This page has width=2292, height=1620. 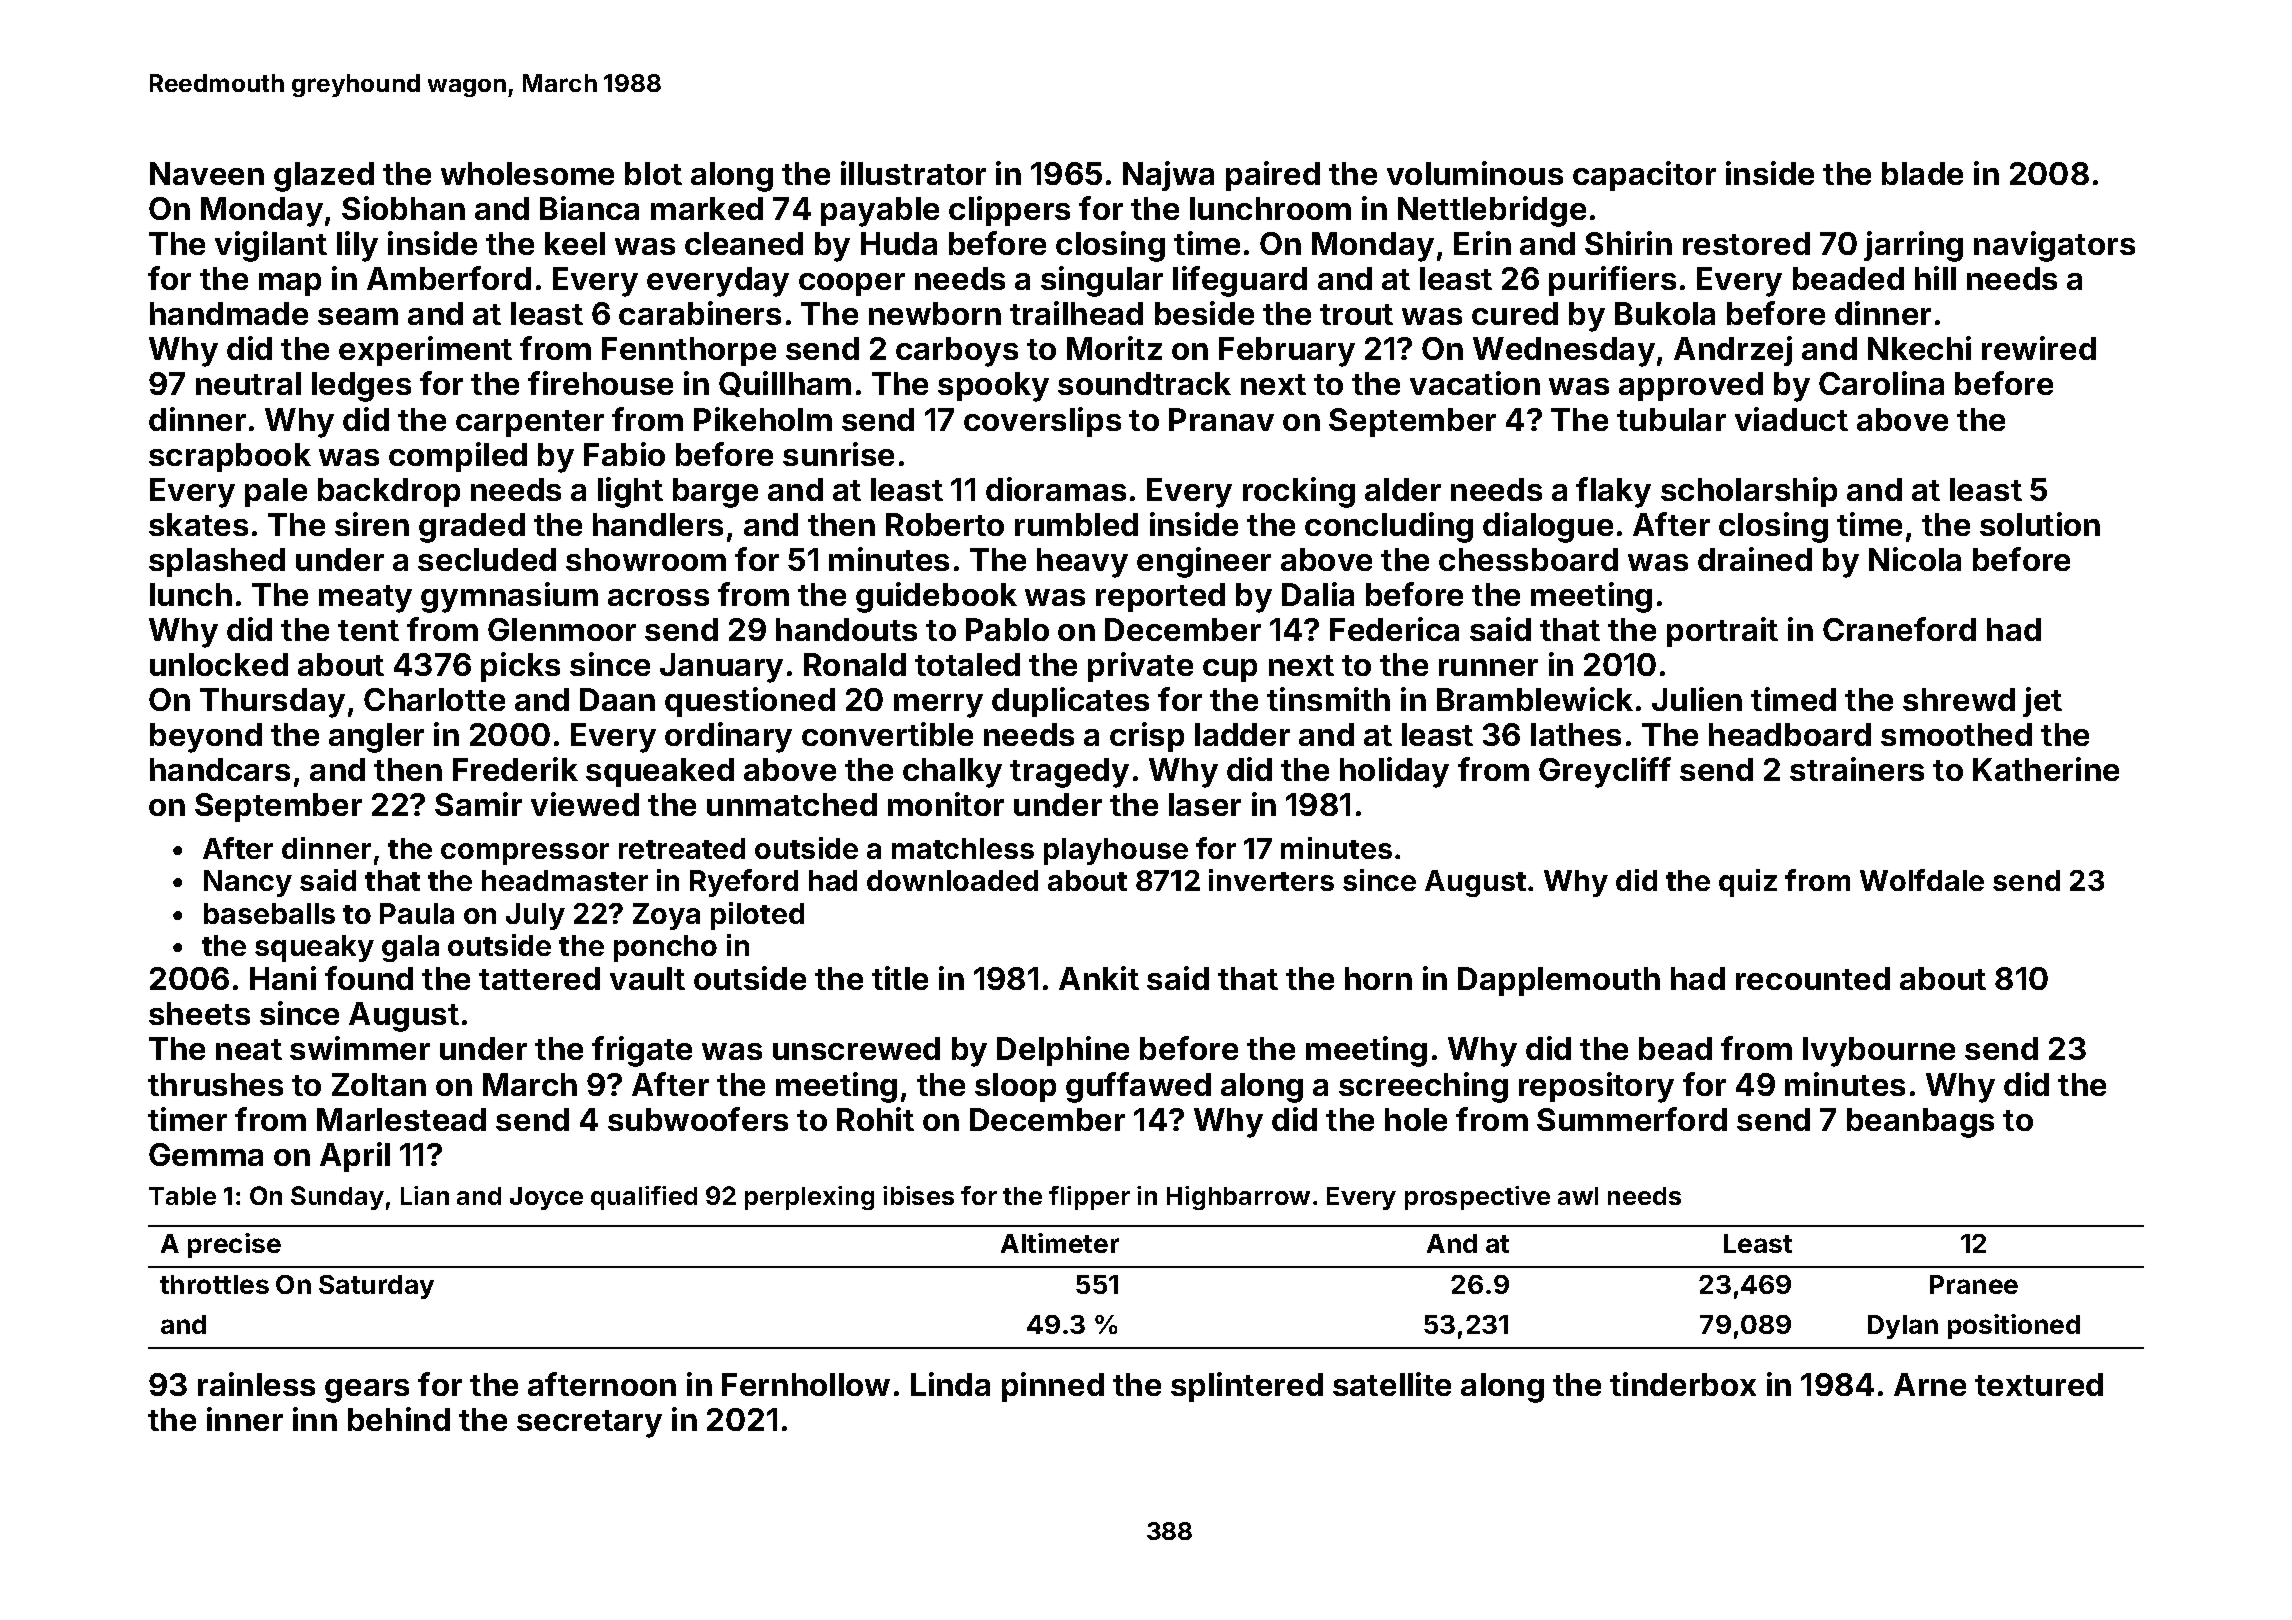 What do you see at coordinates (207, 173) in the page?
I see `Naveen` at bounding box center [207, 173].
